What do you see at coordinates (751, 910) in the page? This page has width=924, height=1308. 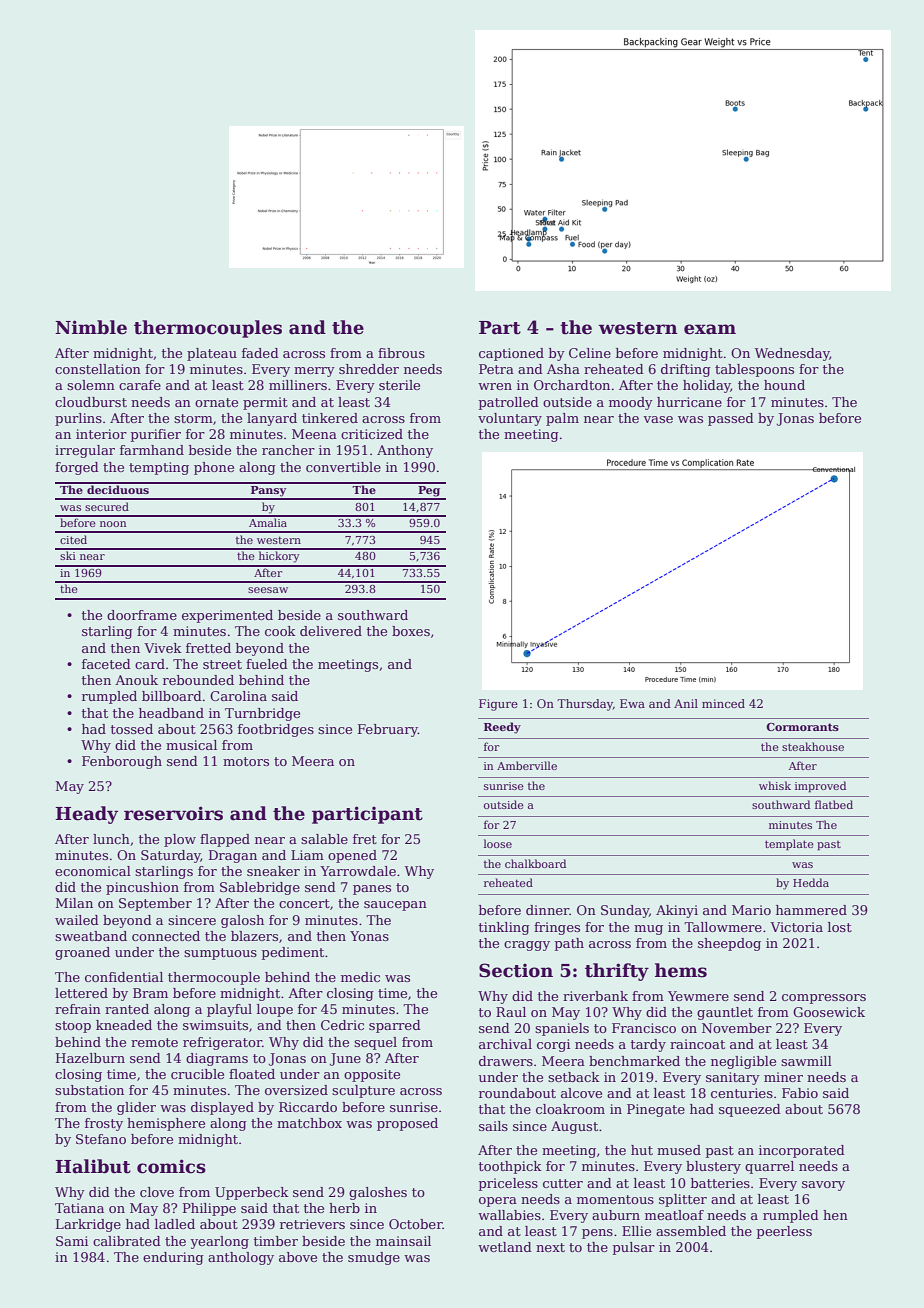 I see `Mario` at bounding box center [751, 910].
